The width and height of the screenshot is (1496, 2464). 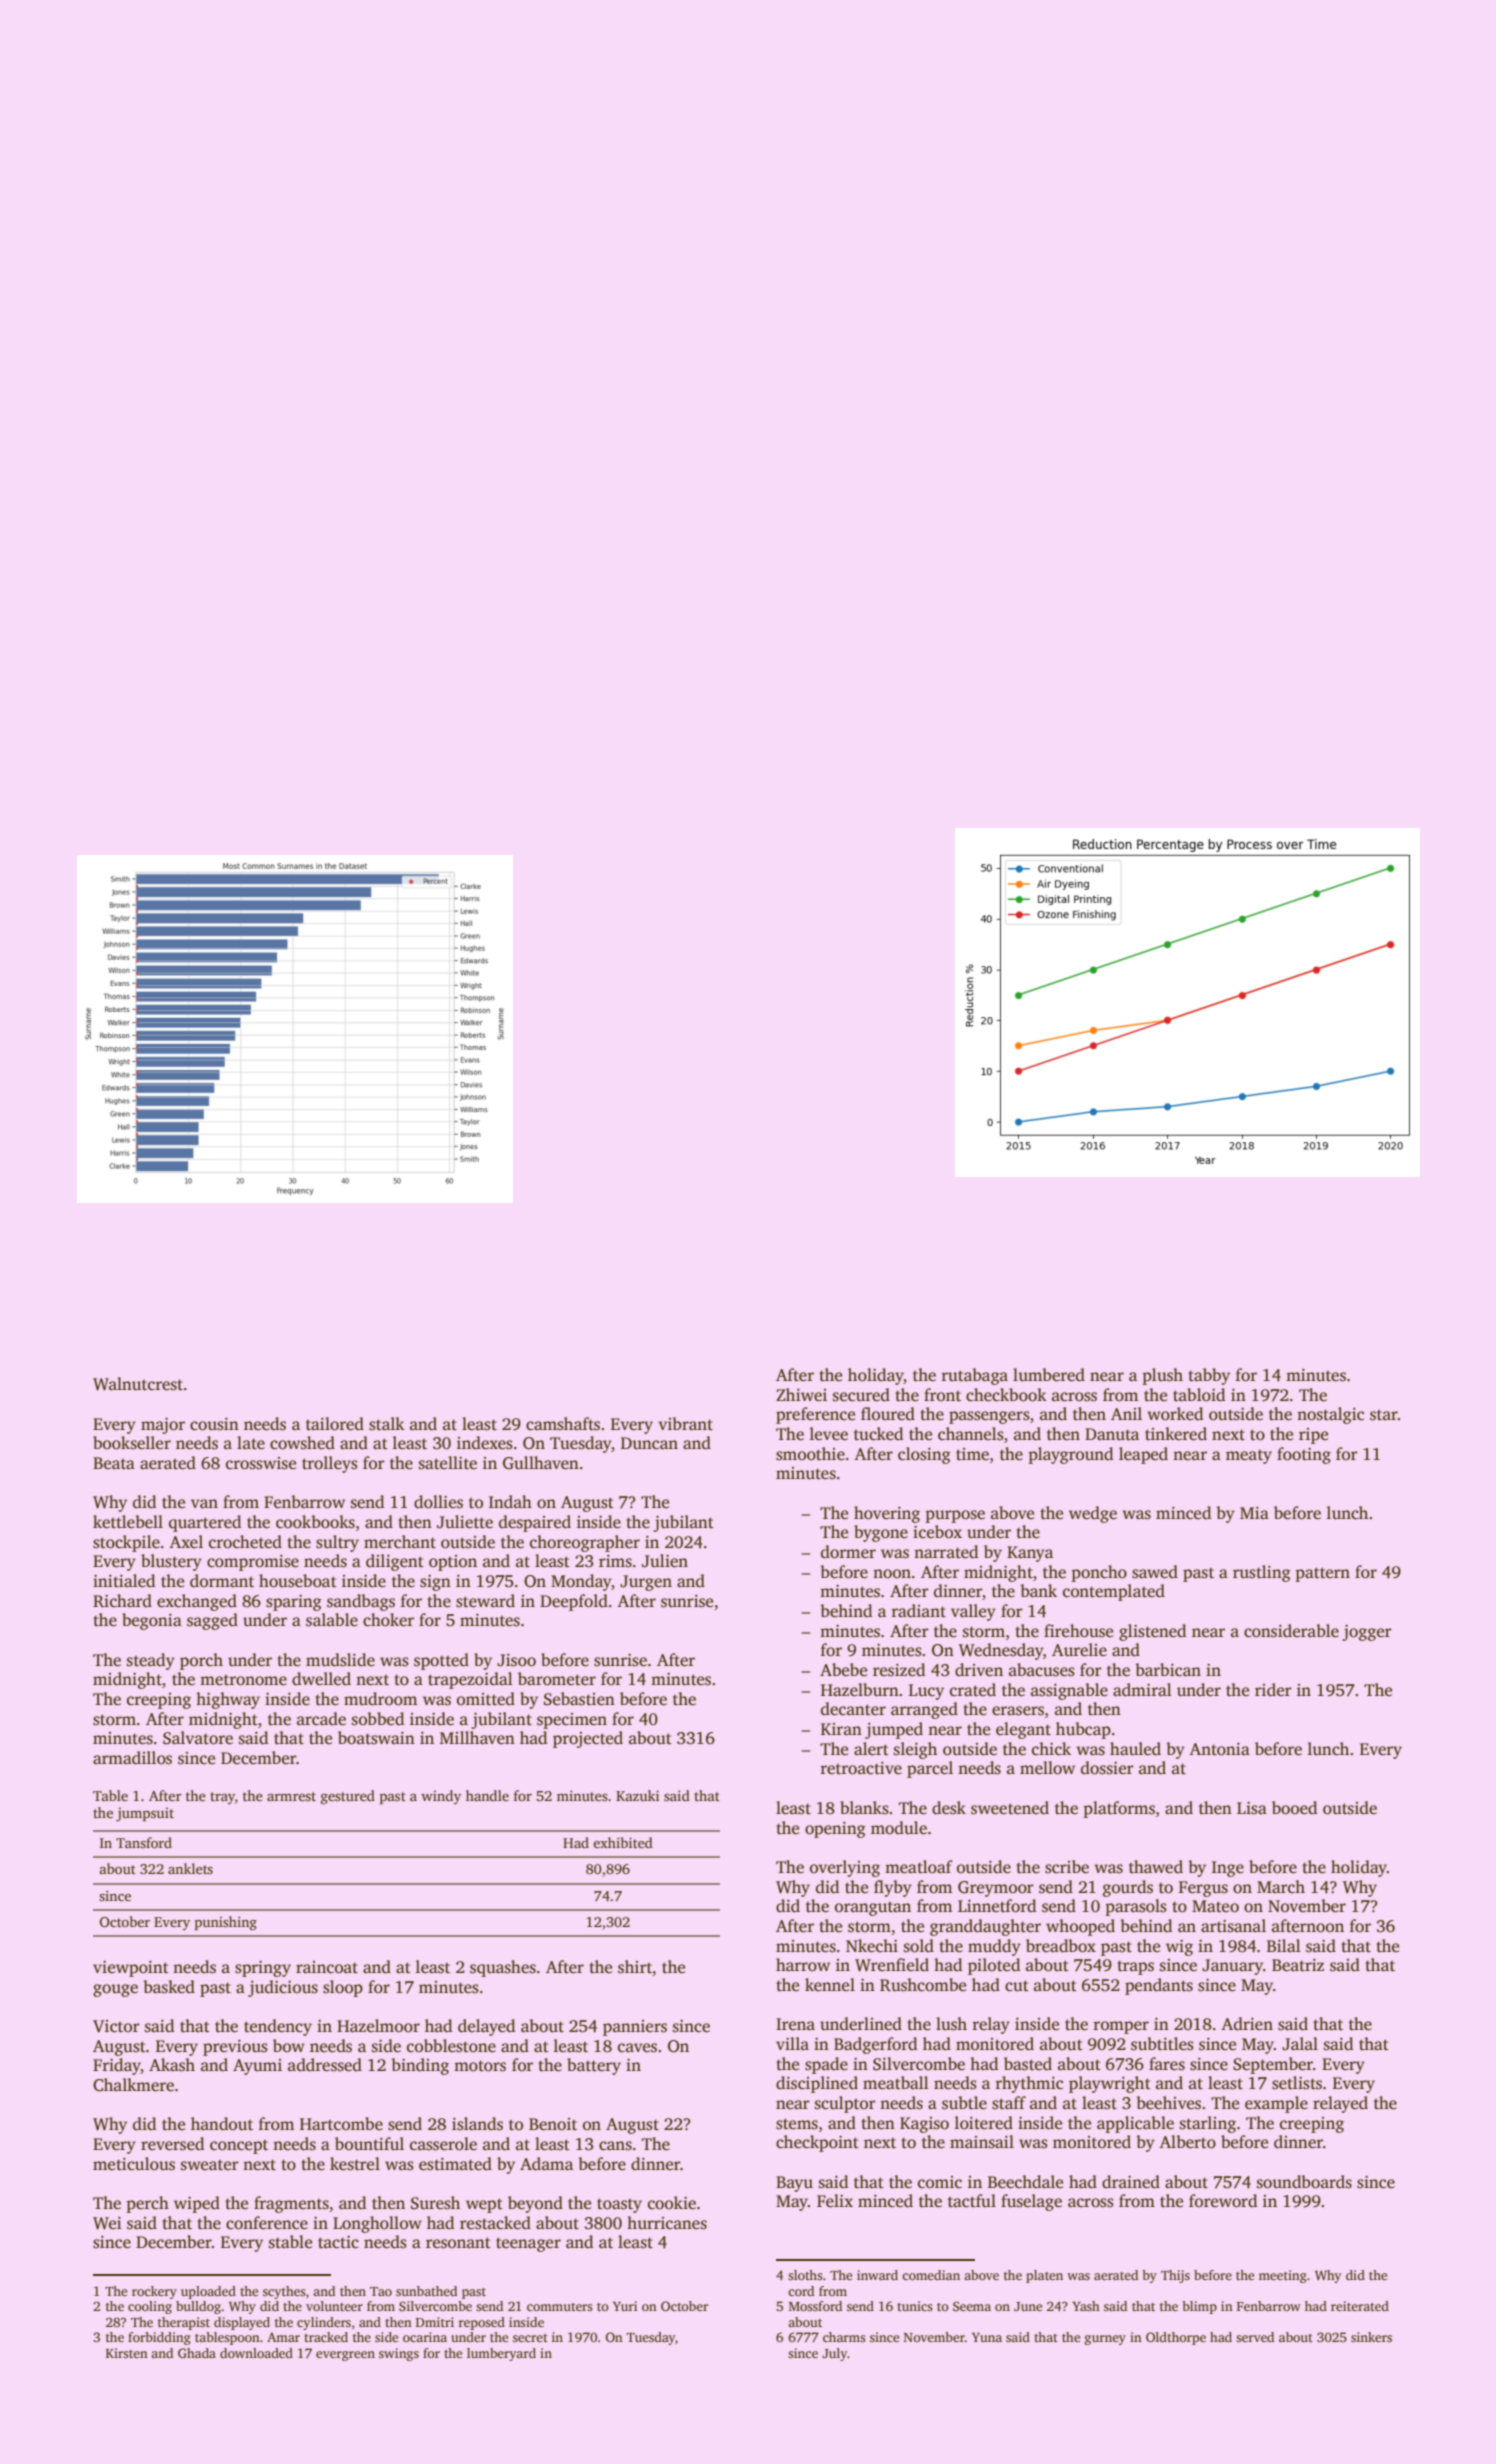 What do you see at coordinates (222, 1798) in the screenshot?
I see `tray` at bounding box center [222, 1798].
